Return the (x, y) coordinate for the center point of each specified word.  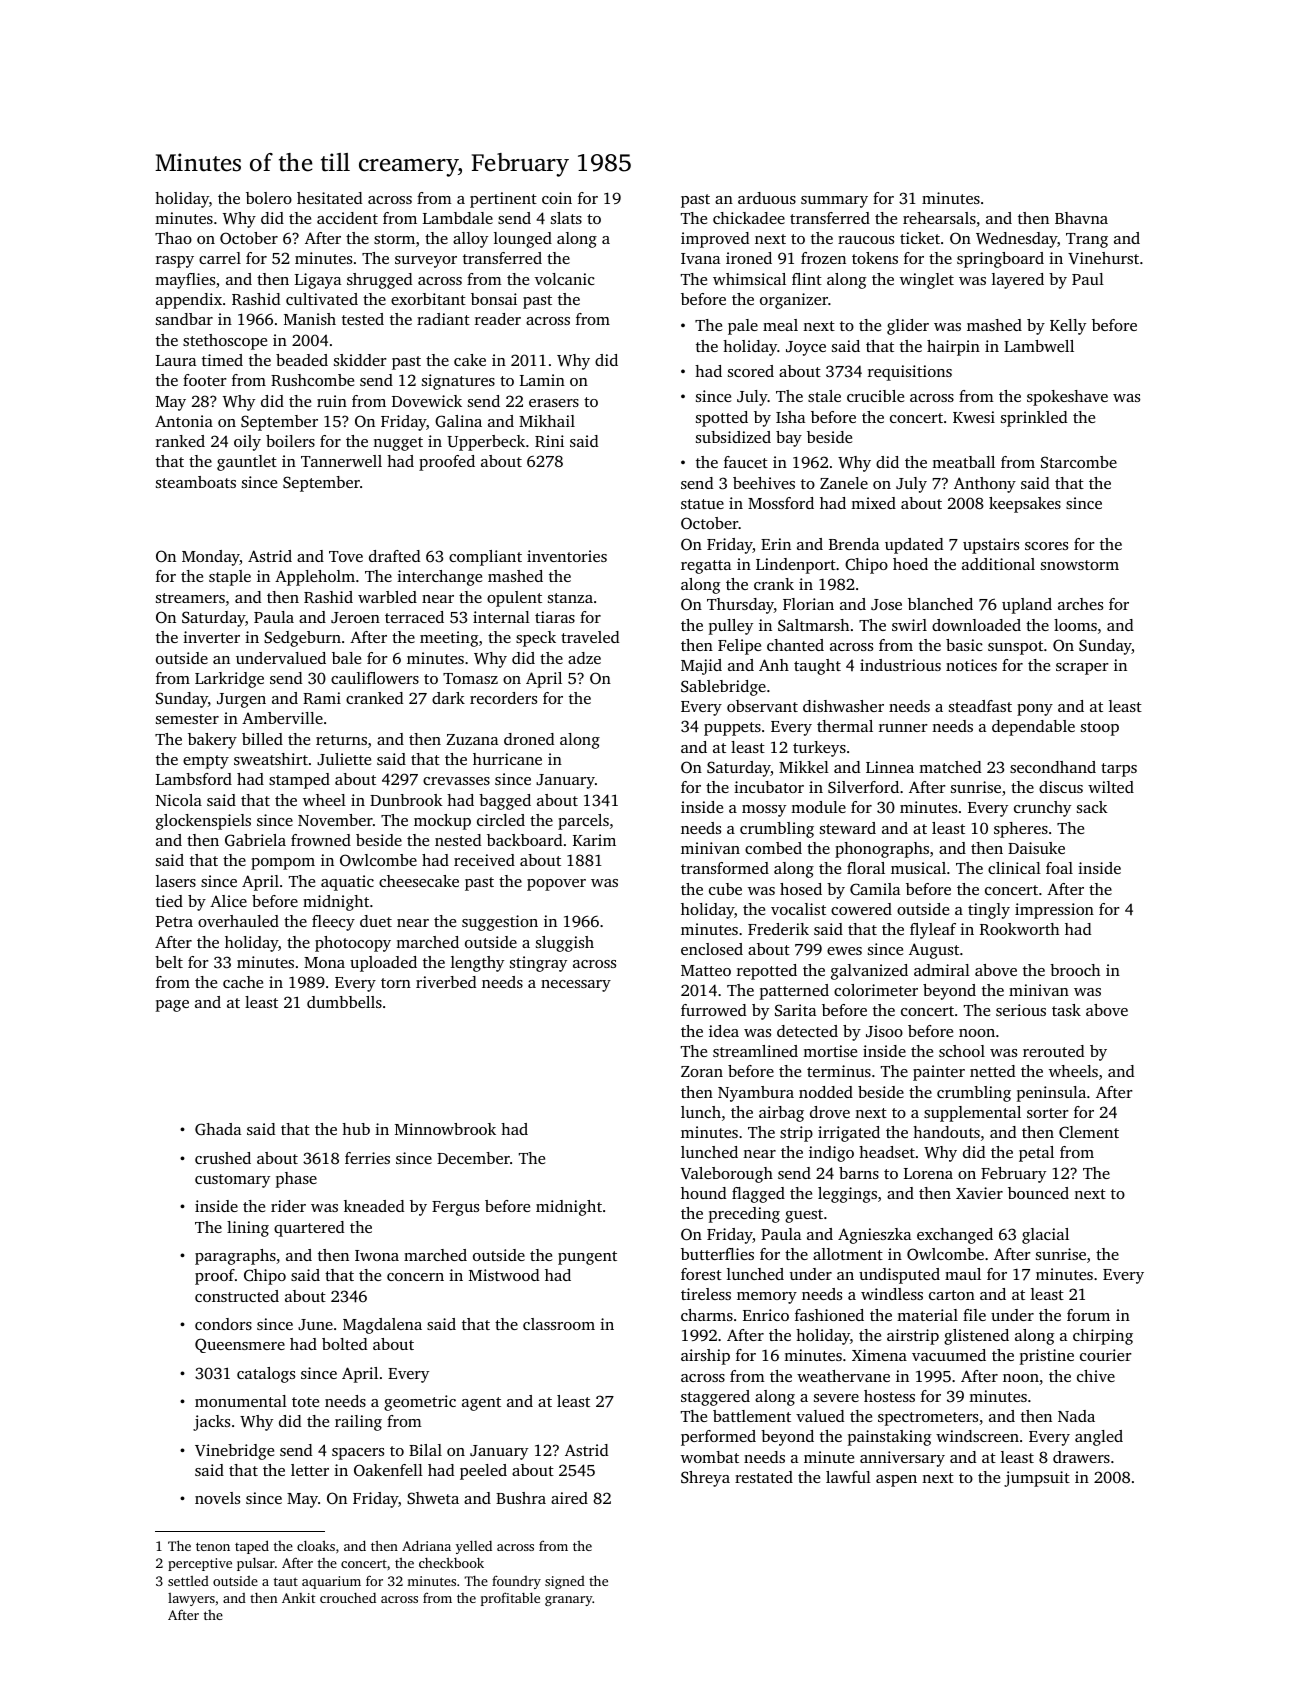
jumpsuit (1037, 1479)
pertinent (503, 200)
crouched (348, 1598)
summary (834, 202)
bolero (269, 198)
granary (569, 1601)
